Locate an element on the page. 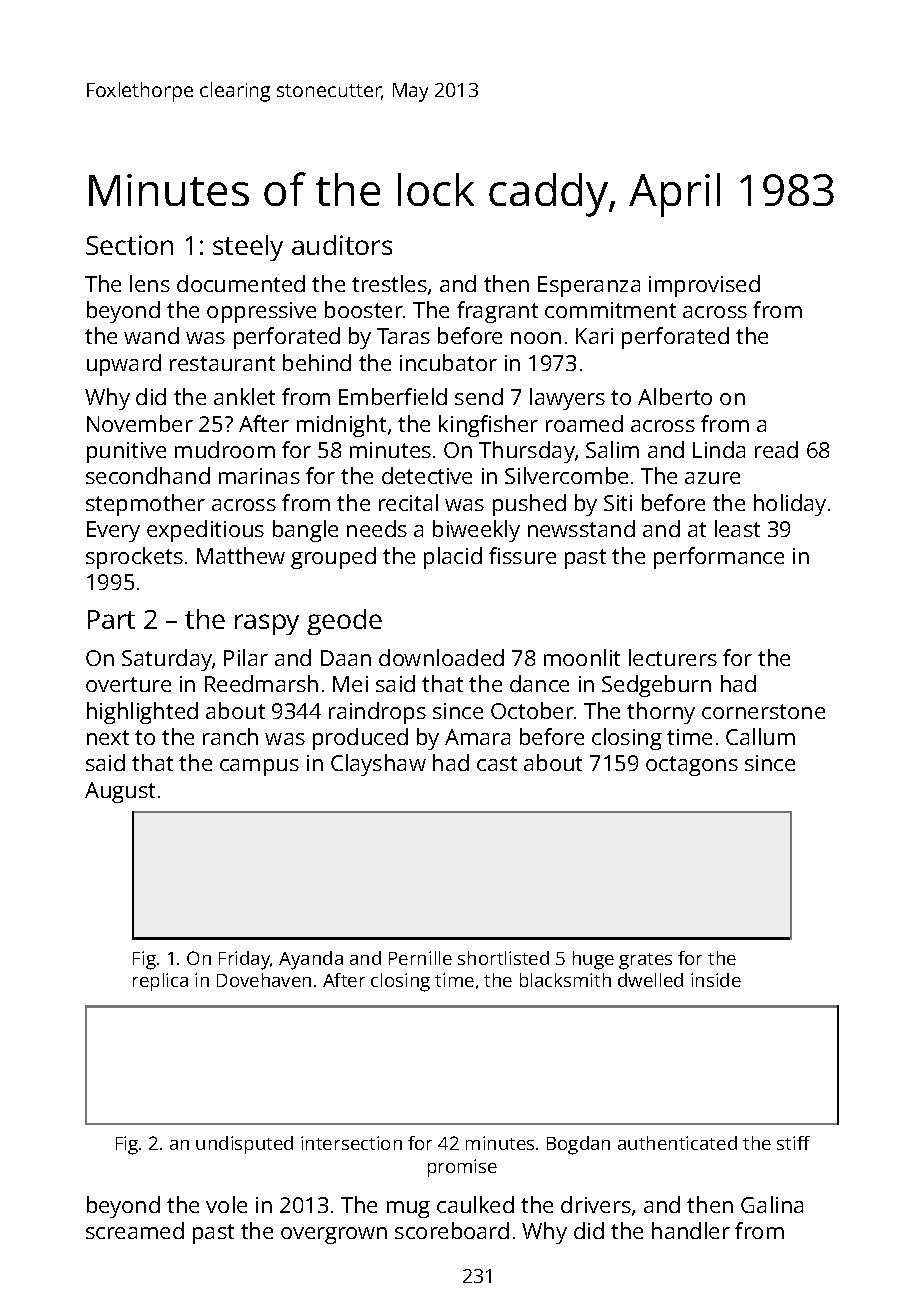  cast is located at coordinates (497, 763).
